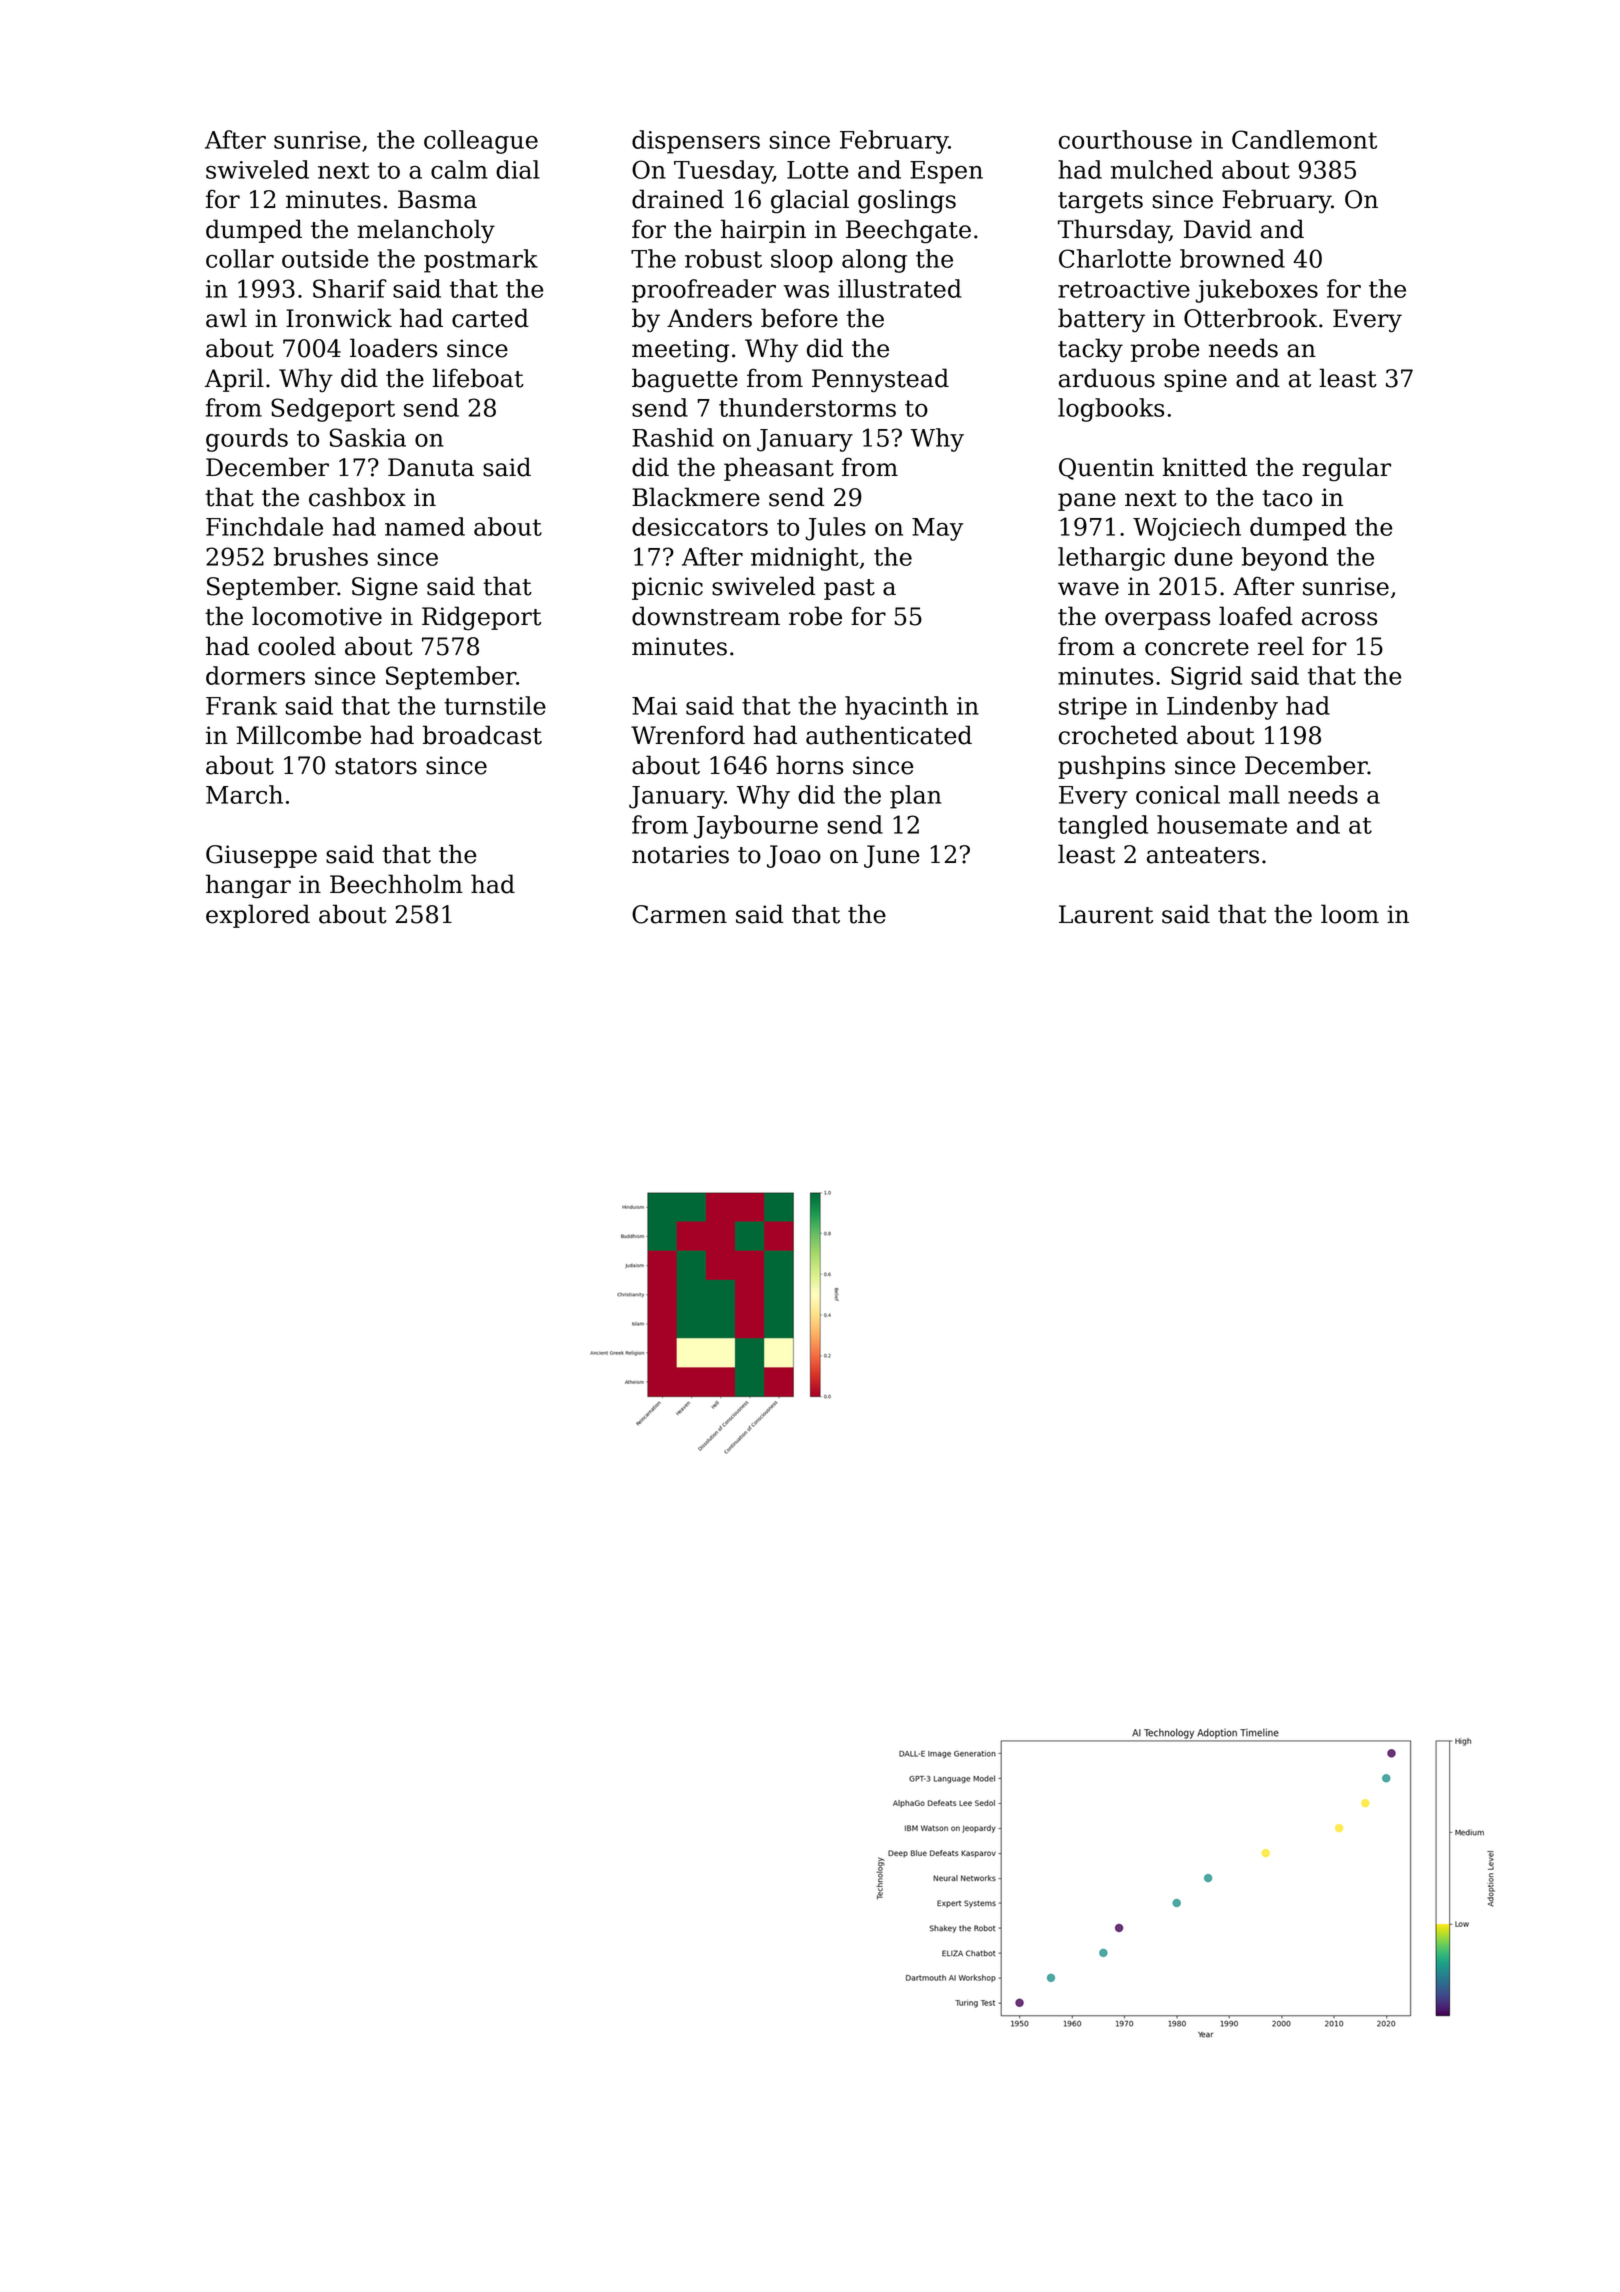  What do you see at coordinates (321, 556) in the page?
I see `brushes` at bounding box center [321, 556].
